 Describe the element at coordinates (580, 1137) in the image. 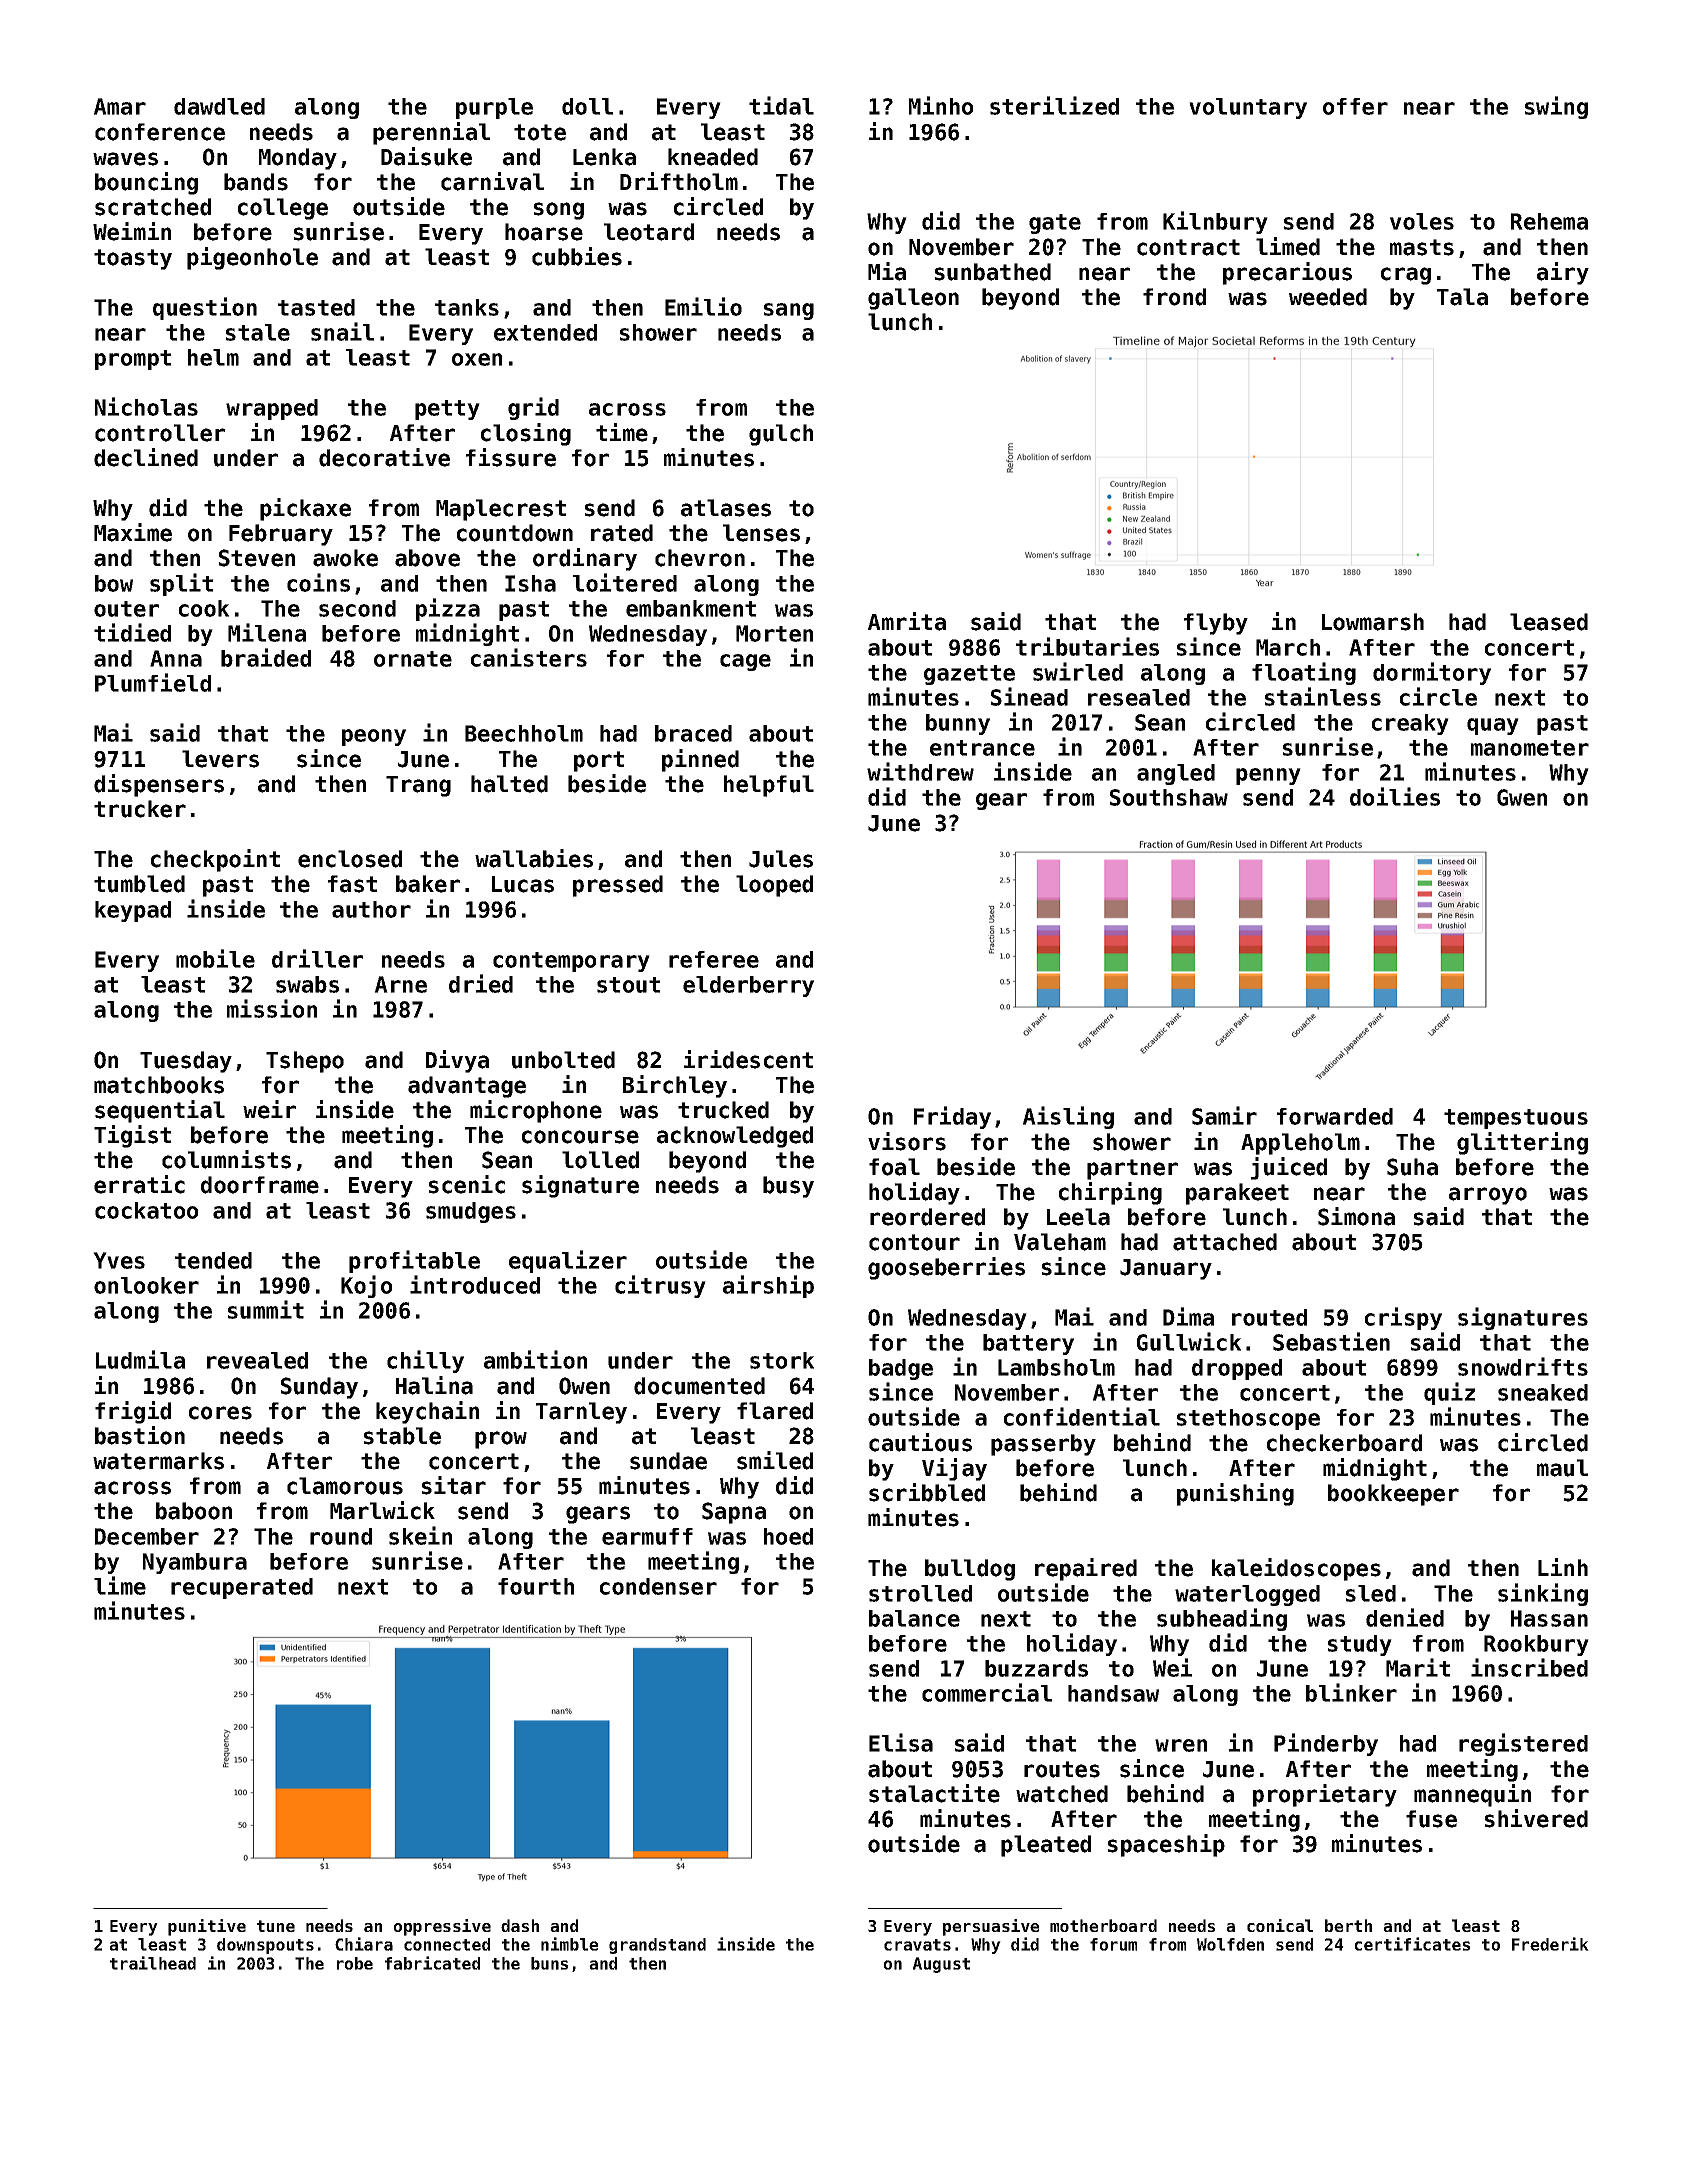

I see `concourse` at that location.
